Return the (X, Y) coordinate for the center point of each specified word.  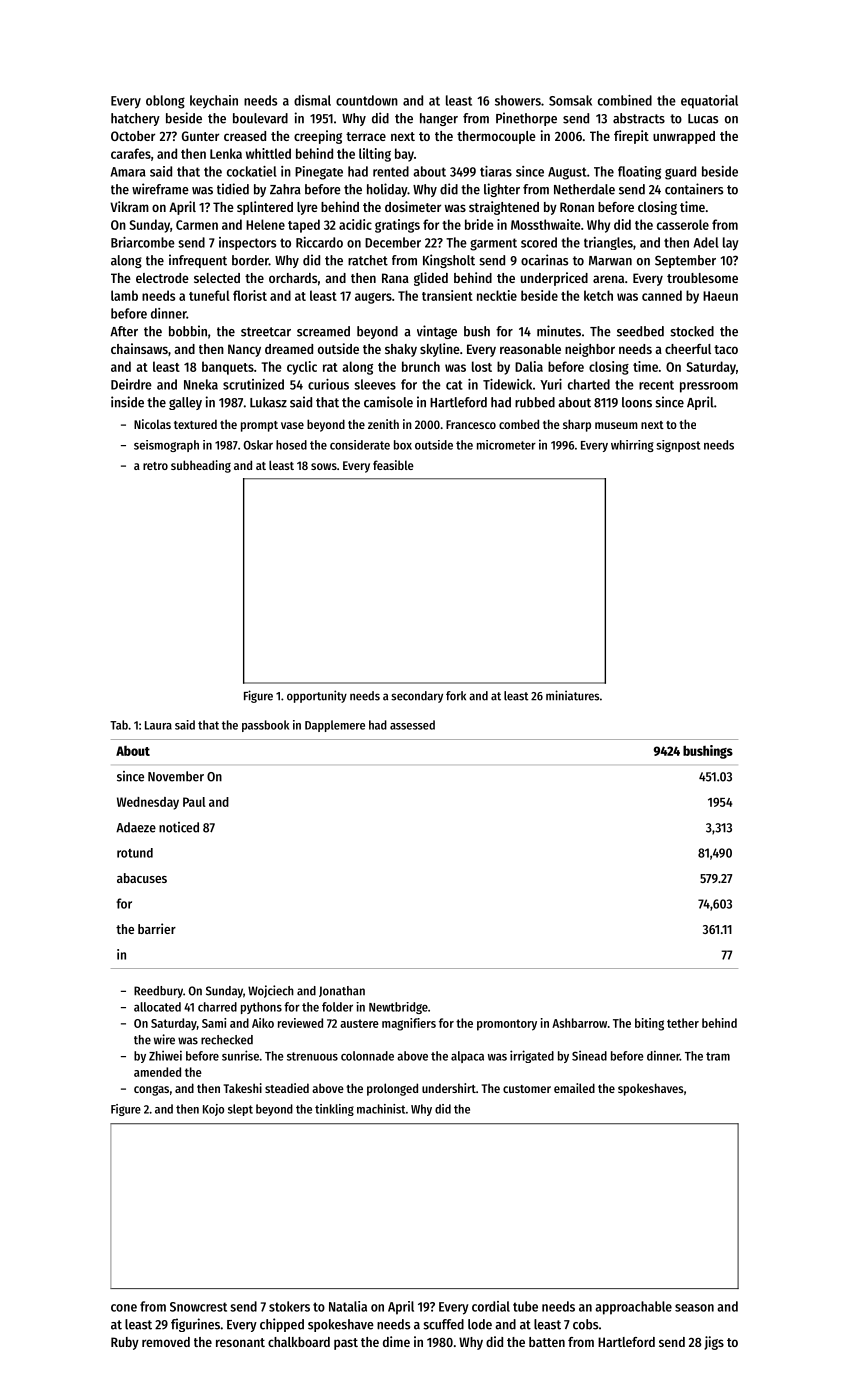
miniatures (572, 695)
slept (240, 1110)
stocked (692, 331)
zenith (383, 424)
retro (155, 466)
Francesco (471, 424)
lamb (124, 295)
